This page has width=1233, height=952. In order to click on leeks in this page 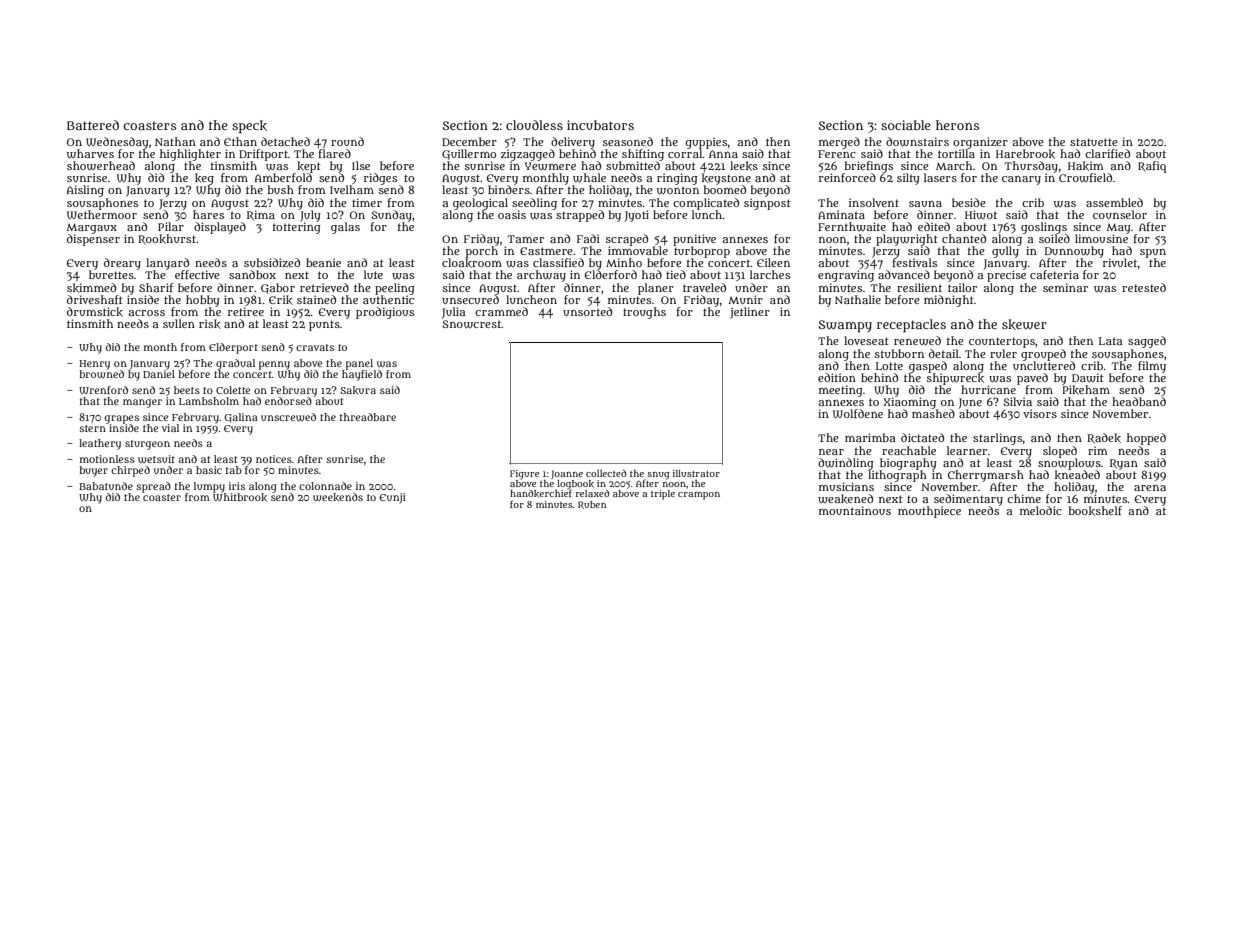, I will do `click(744, 166)`.
